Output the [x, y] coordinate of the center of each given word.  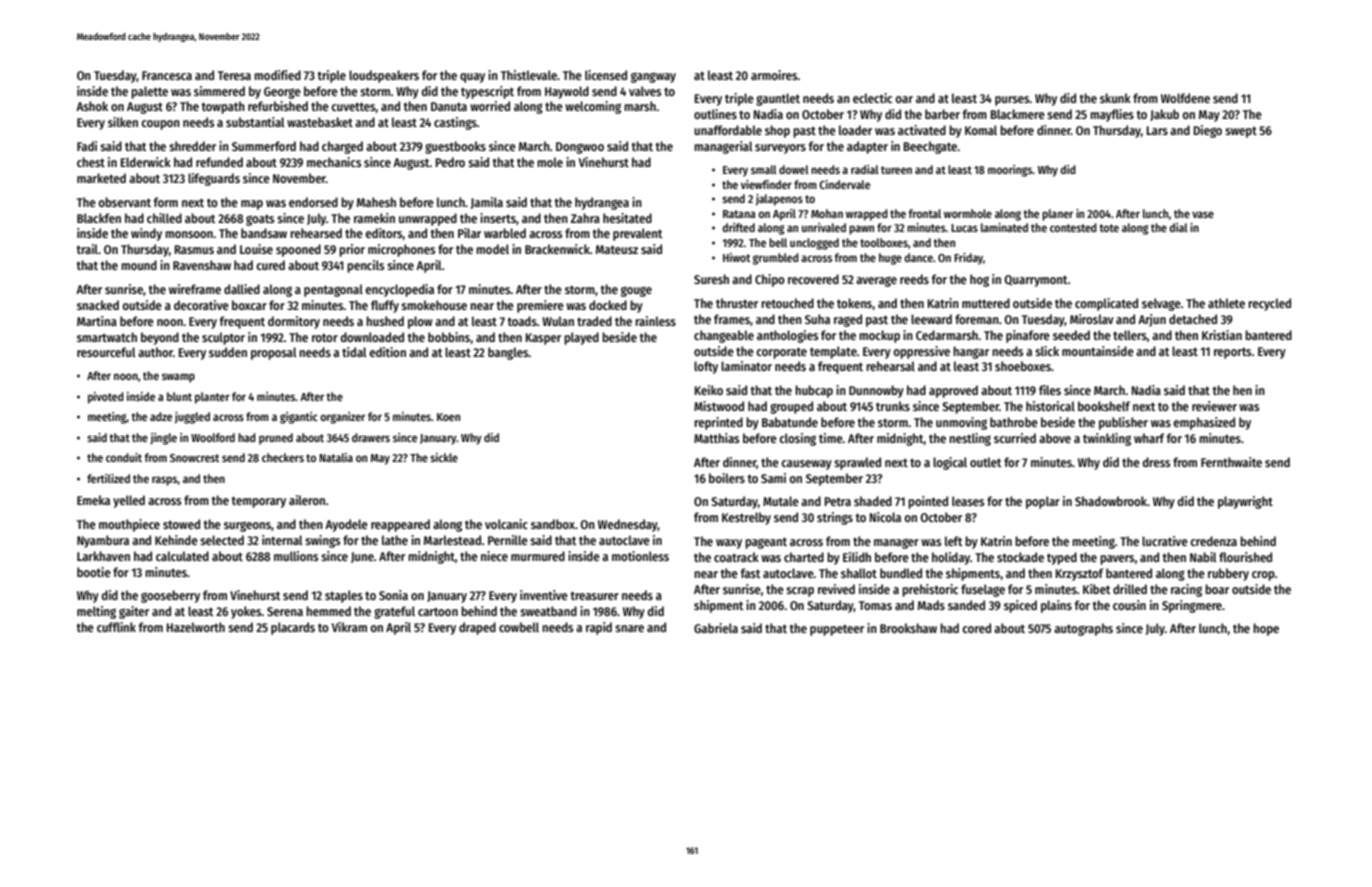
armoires [774, 75]
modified [277, 75]
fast [751, 573]
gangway [653, 77]
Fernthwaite [1231, 462]
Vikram [349, 627]
